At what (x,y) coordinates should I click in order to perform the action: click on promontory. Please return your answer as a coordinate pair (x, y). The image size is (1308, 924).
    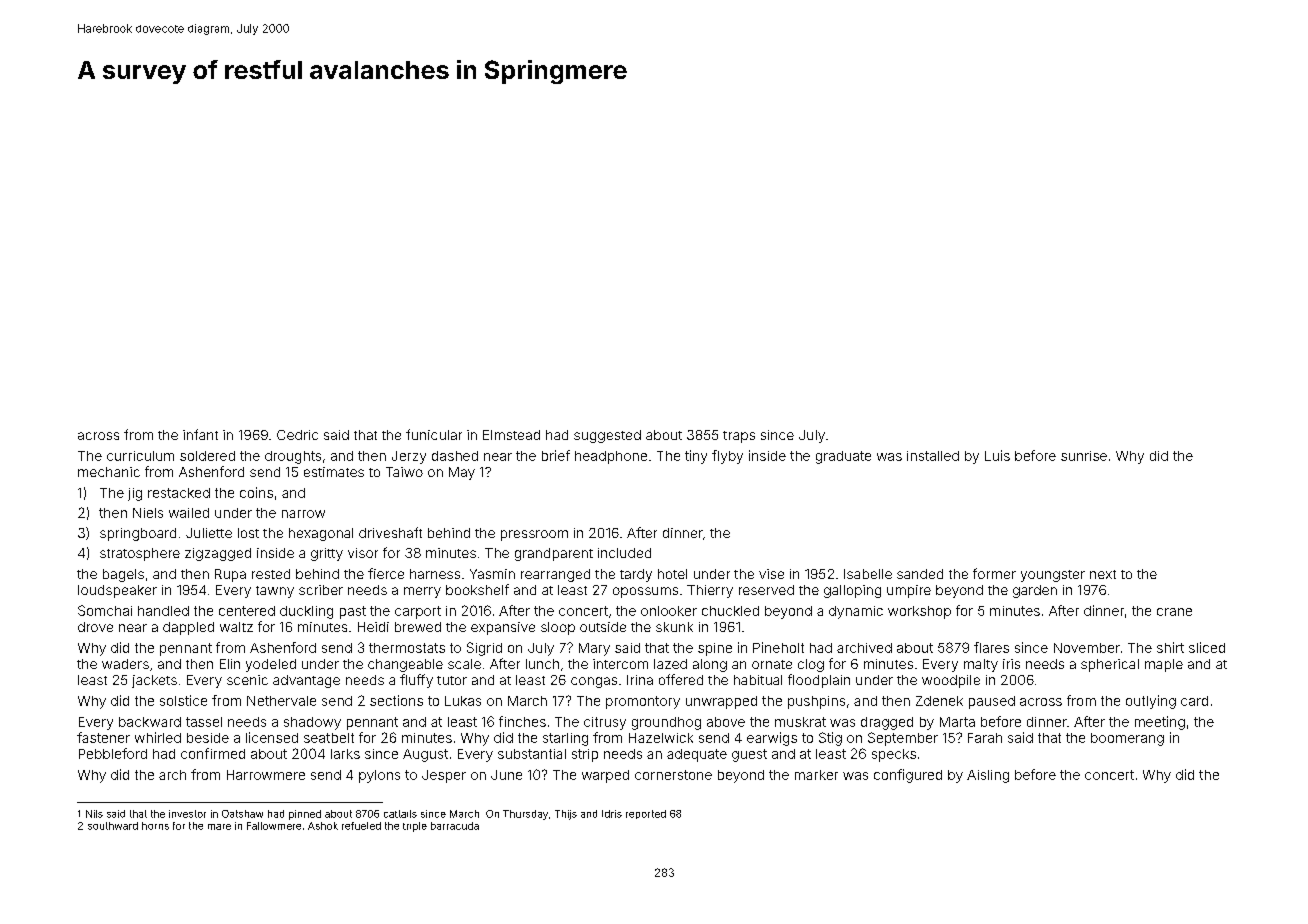
    Looking at the image, I should click on (643, 702).
